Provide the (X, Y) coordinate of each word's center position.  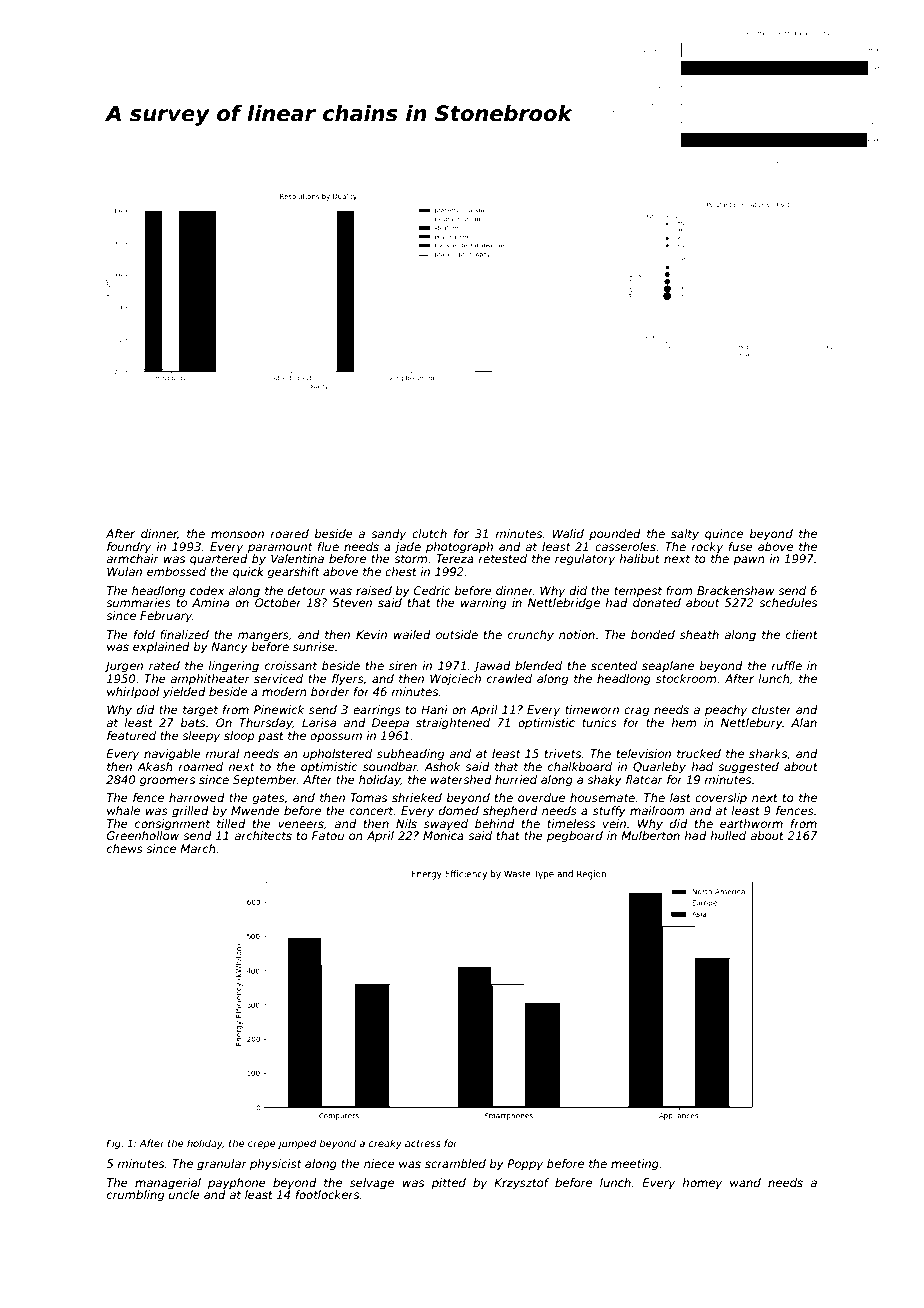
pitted (448, 1184)
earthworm (751, 823)
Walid (568, 533)
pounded (615, 535)
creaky (385, 1144)
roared (289, 533)
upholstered (337, 755)
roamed (200, 766)
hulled (728, 835)
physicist (276, 1165)
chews (125, 848)
